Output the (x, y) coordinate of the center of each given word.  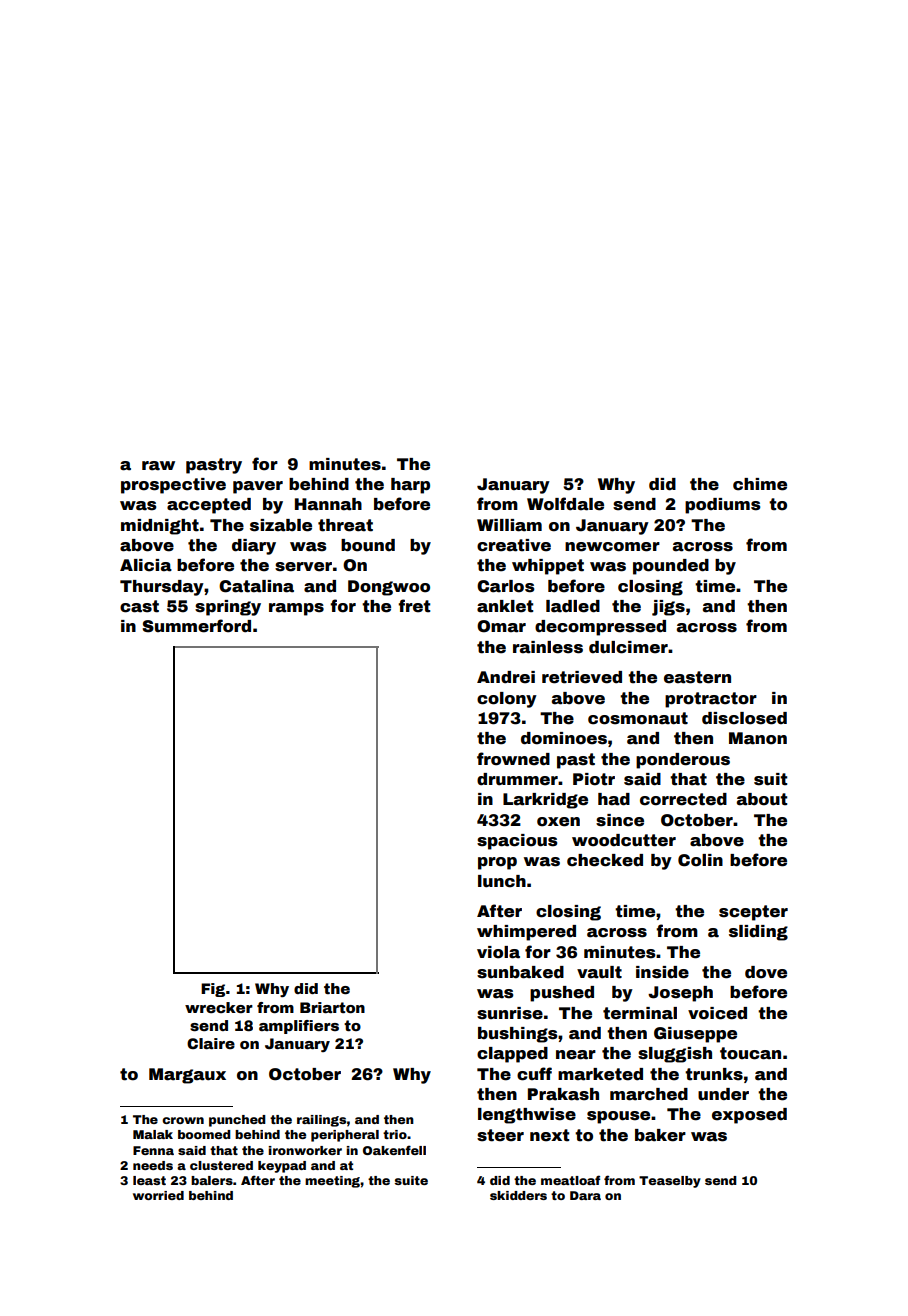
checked (605, 860)
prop (497, 863)
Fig (213, 990)
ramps (296, 609)
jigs (668, 608)
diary (254, 547)
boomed (204, 1134)
